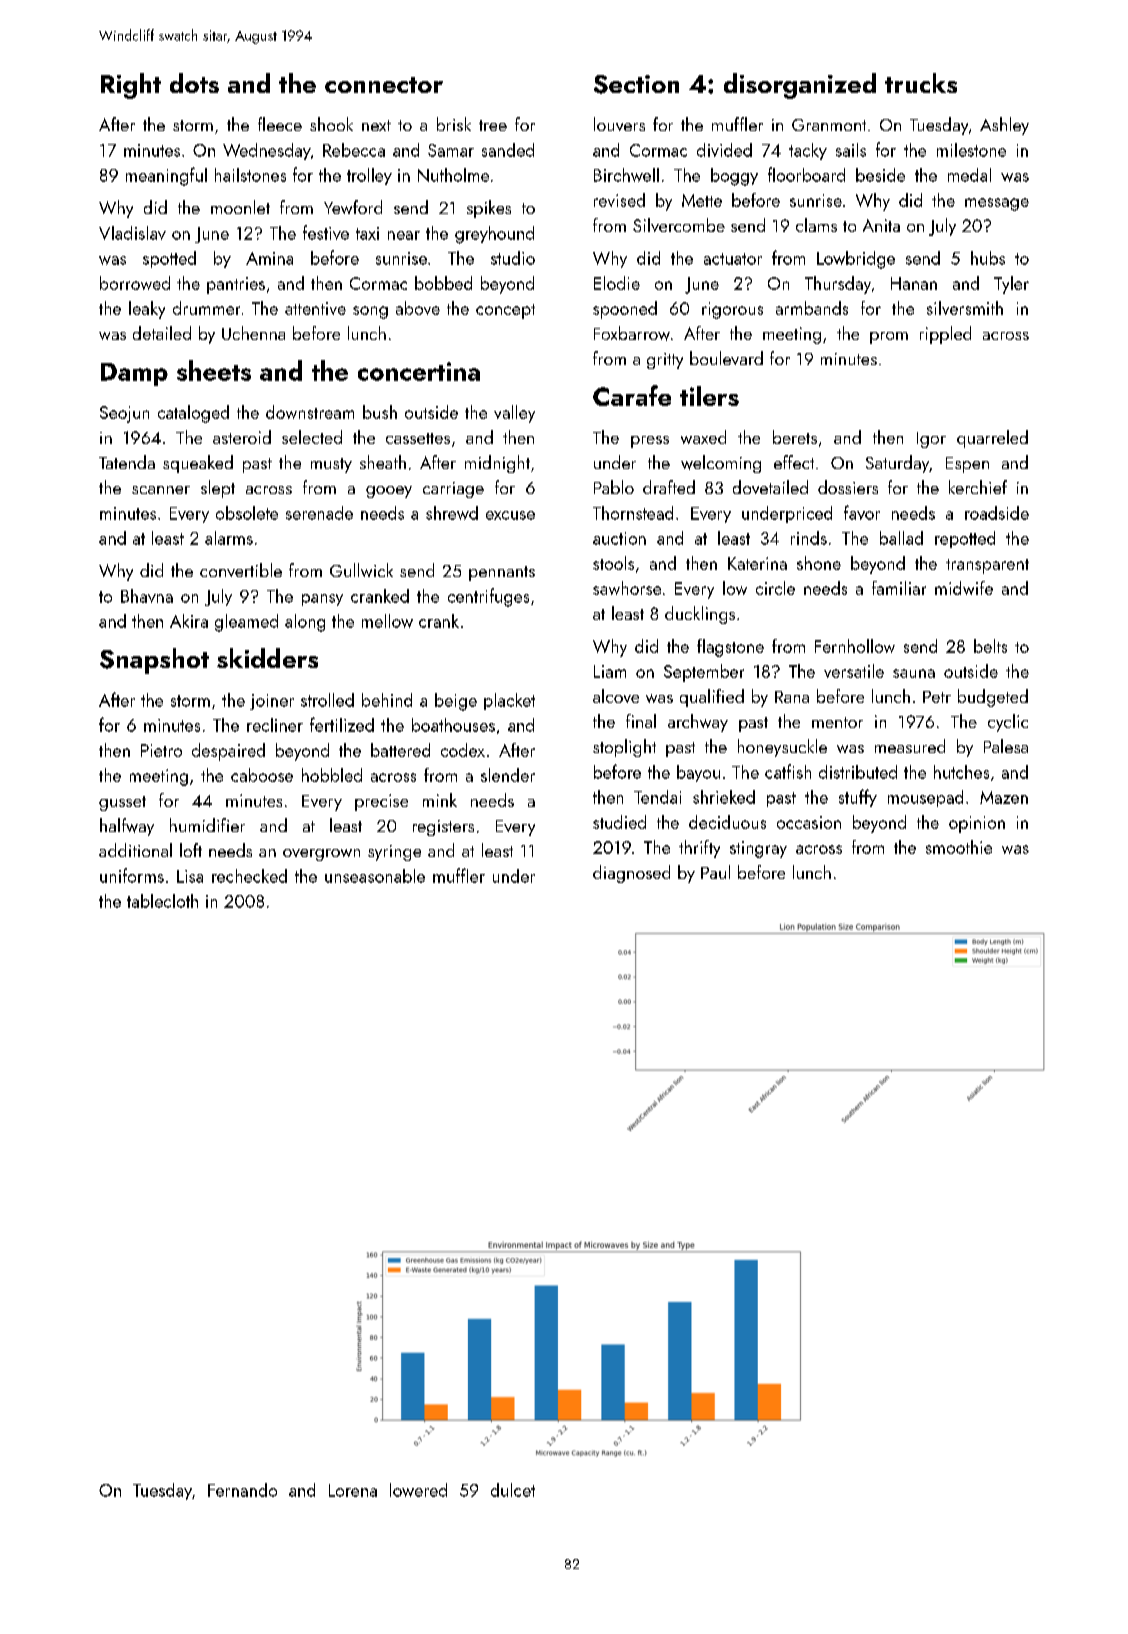 The width and height of the screenshot is (1128, 1634). What do you see at coordinates (509, 701) in the screenshot?
I see `placket` at bounding box center [509, 701].
